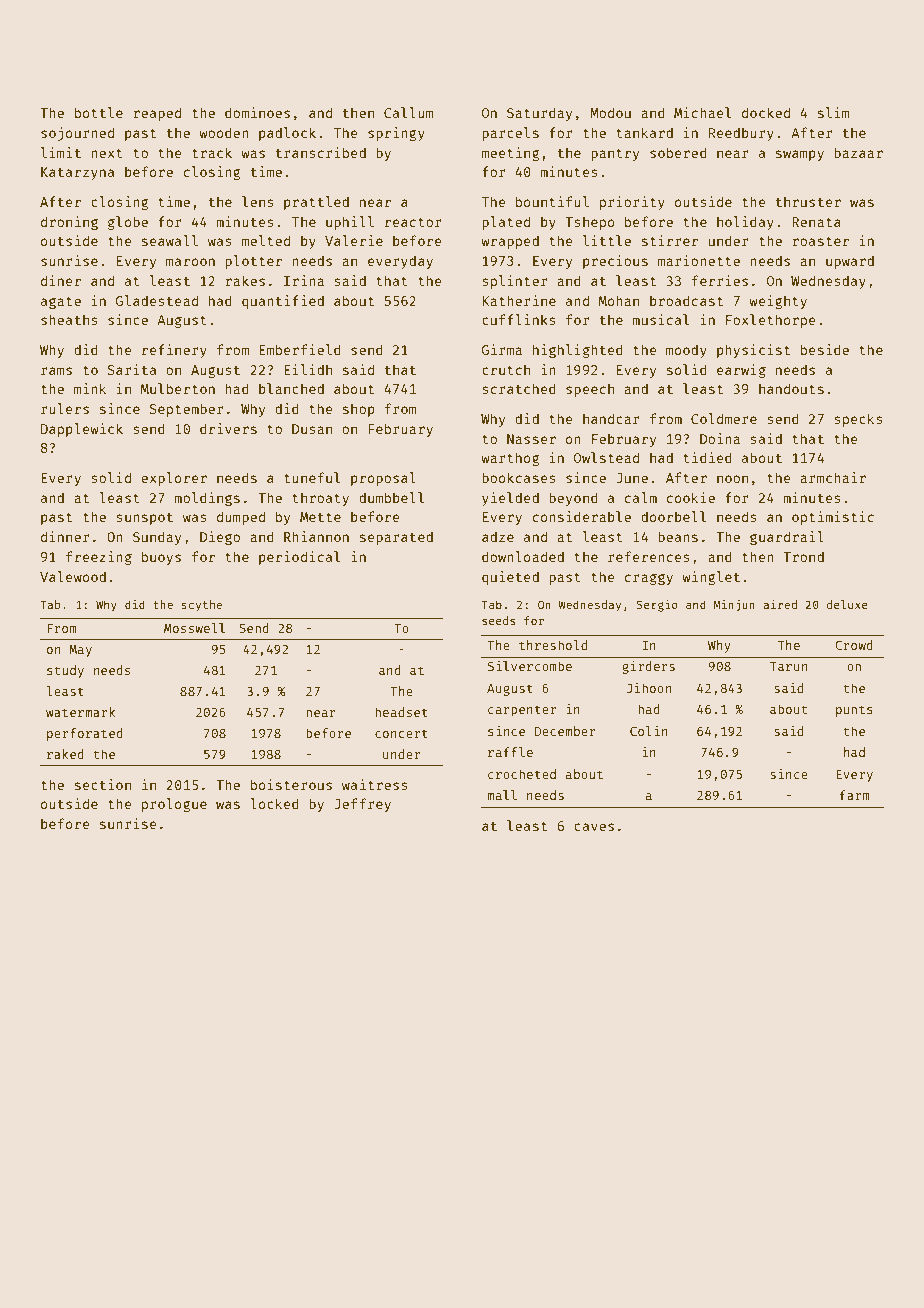  Describe the element at coordinates (161, 558) in the page. I see `buoys` at that location.
